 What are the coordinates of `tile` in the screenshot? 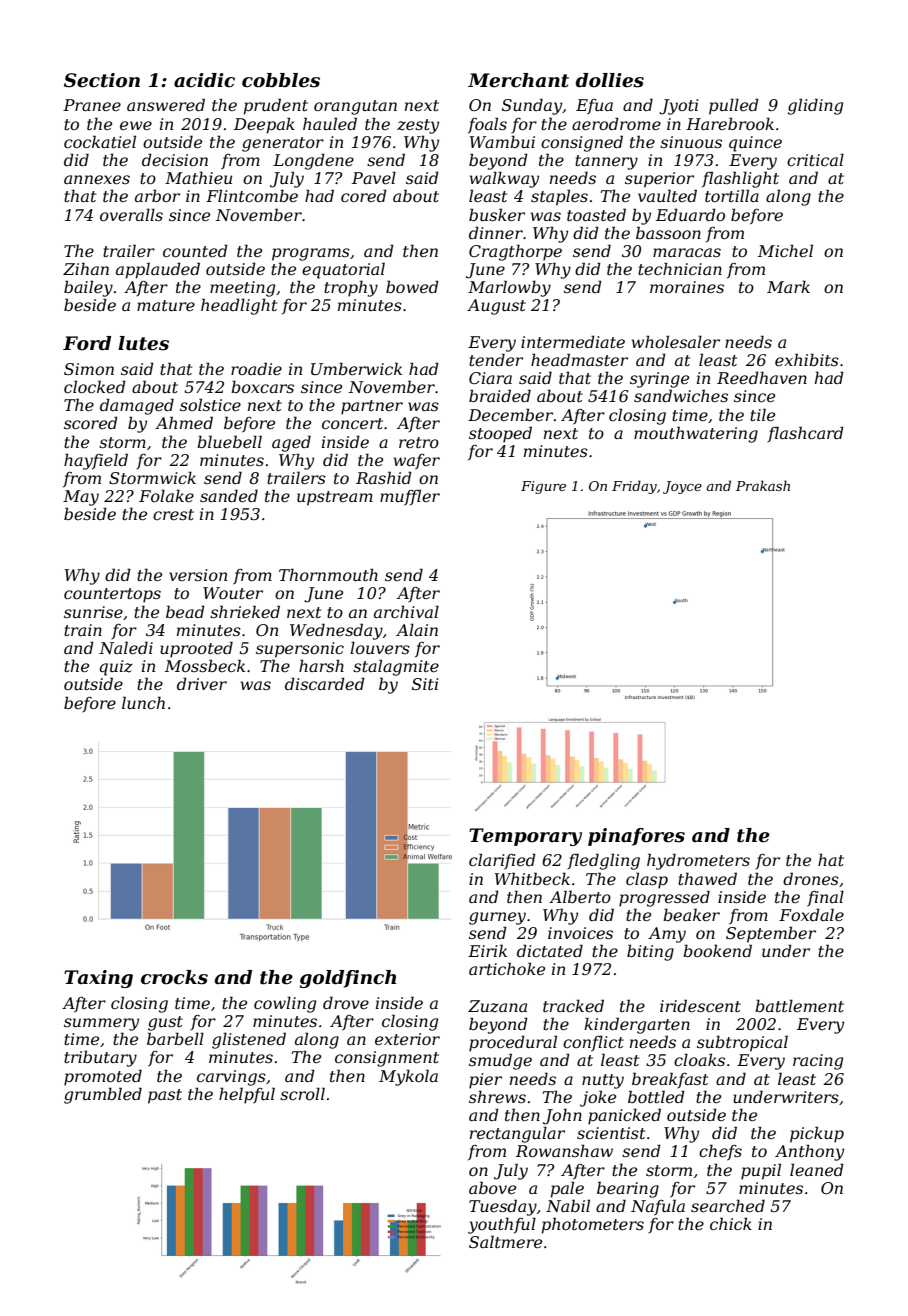 It's located at (762, 414).
